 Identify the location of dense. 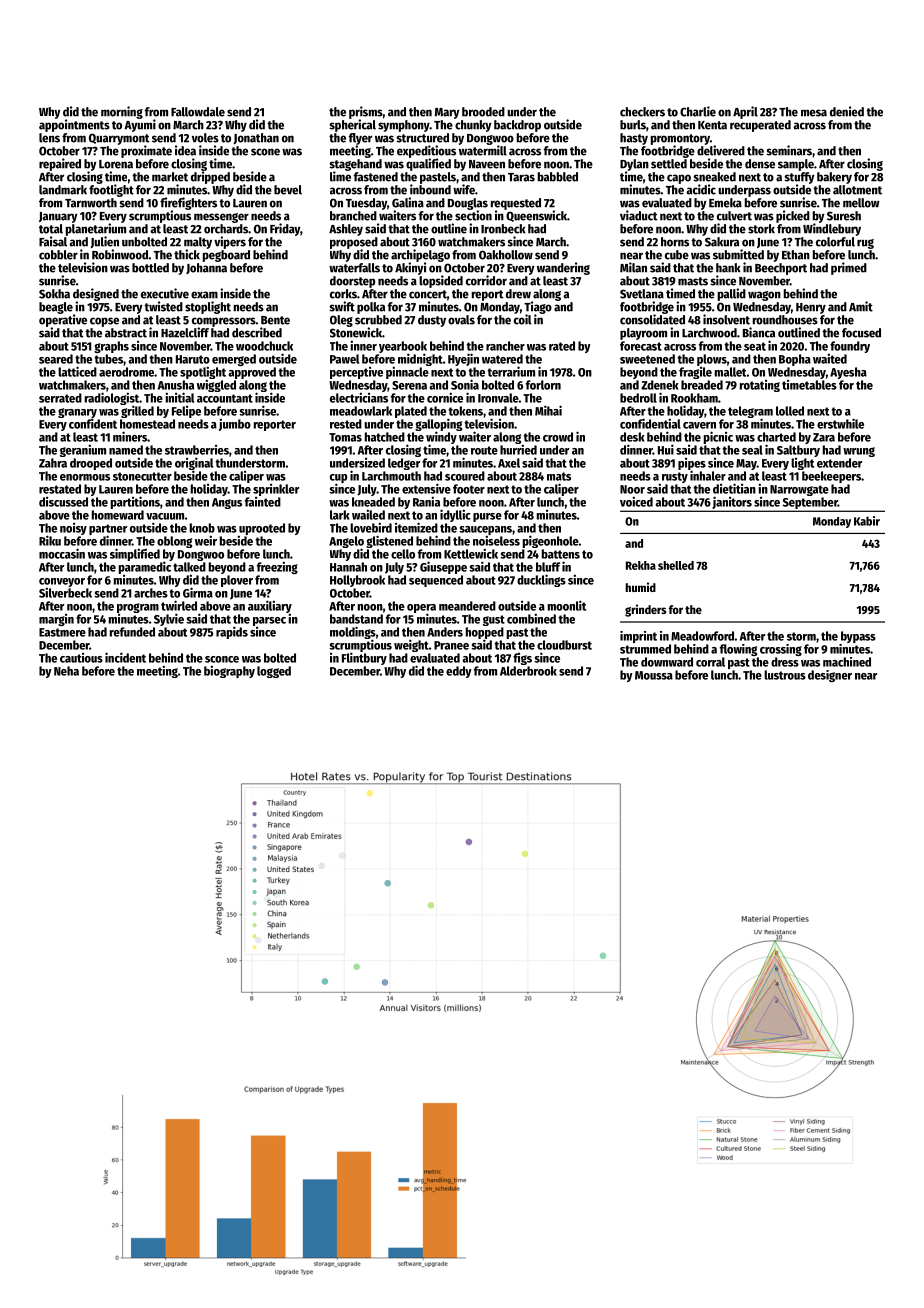
(760, 164).
